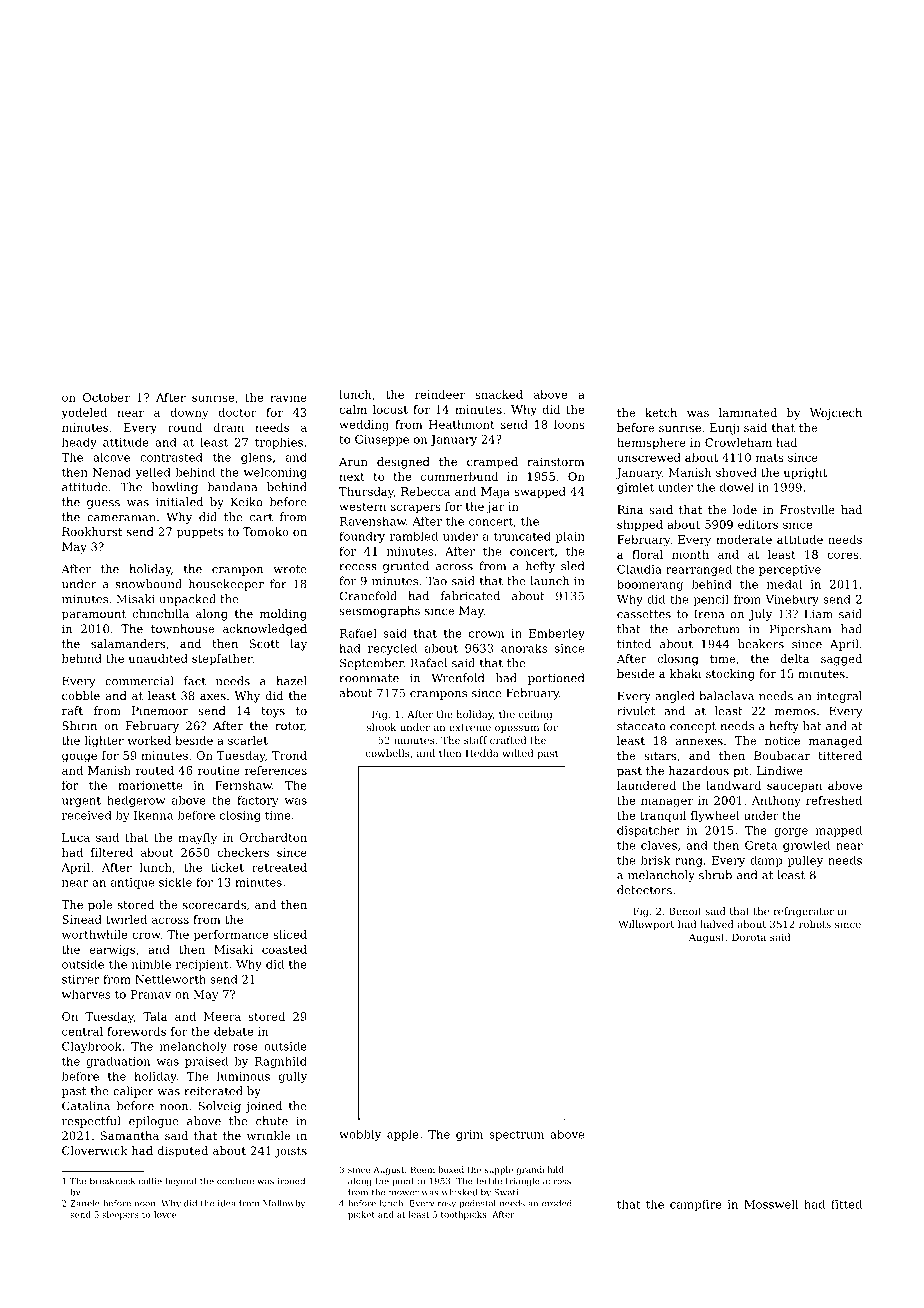 This screenshot has width=924, height=1308. I want to click on eroded, so click(557, 1203).
